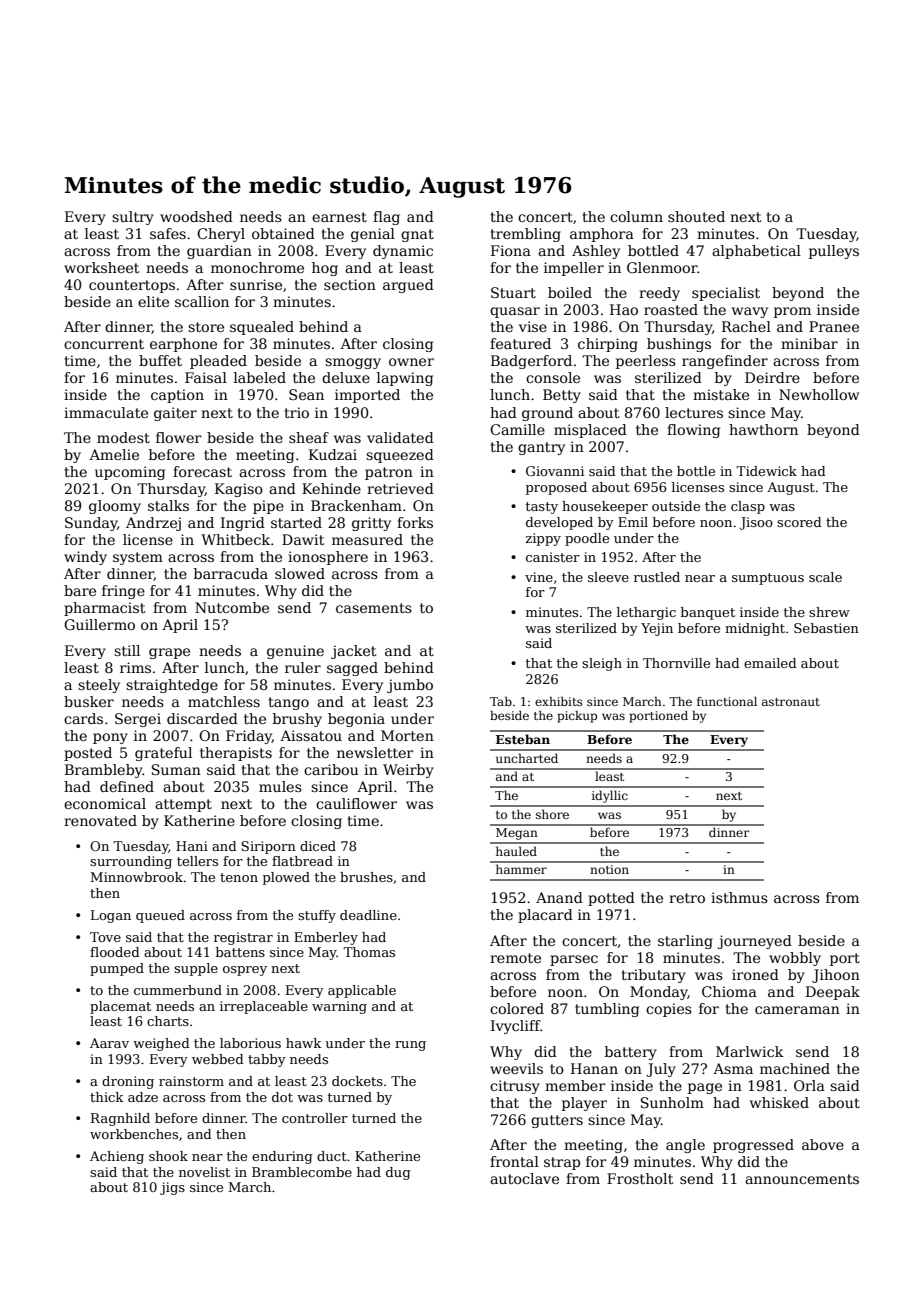 The width and height of the screenshot is (924, 1311). What do you see at coordinates (133, 218) in the screenshot?
I see `sultry` at bounding box center [133, 218].
